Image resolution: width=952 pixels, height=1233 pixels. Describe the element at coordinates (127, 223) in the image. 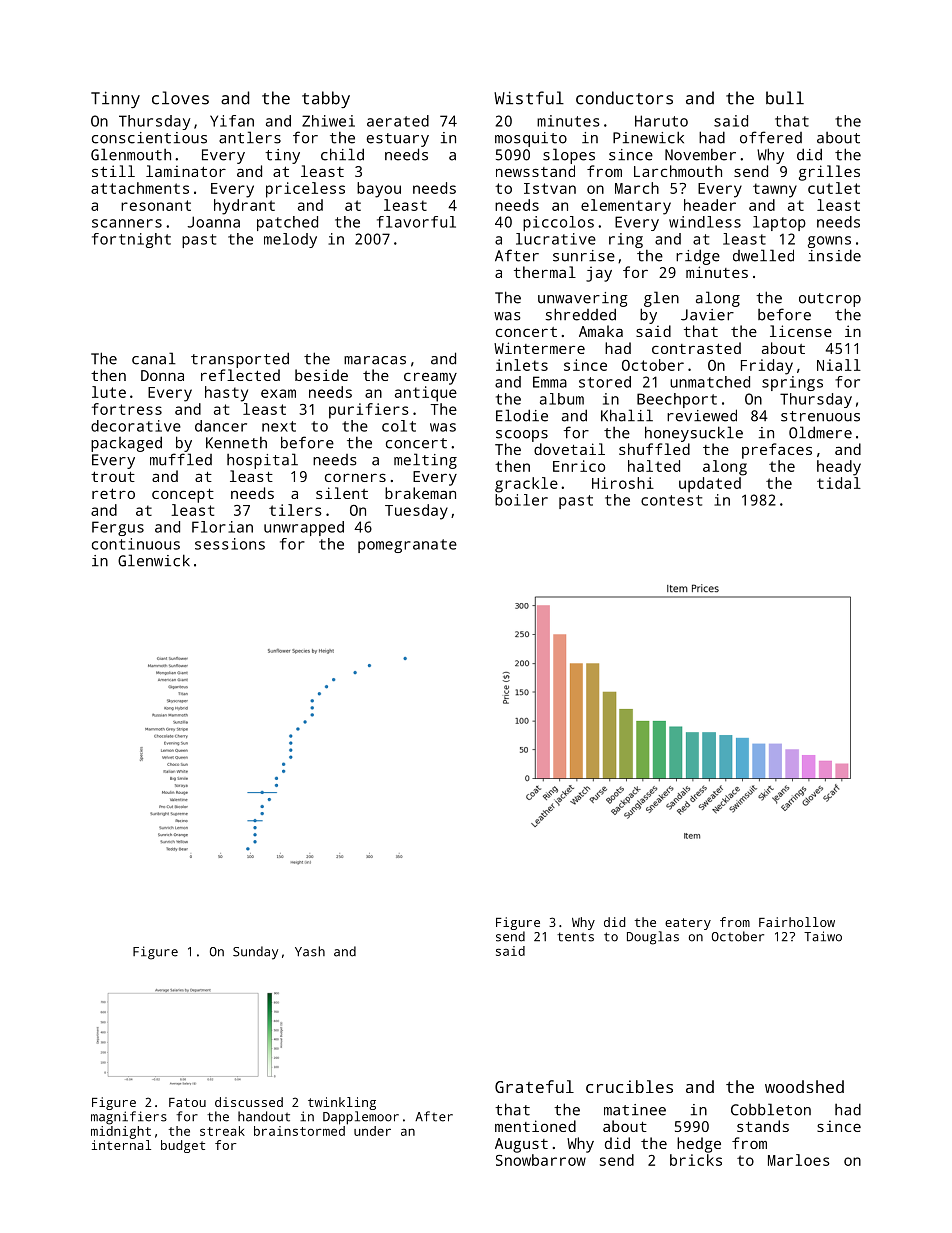

I see `scanners` at that location.
